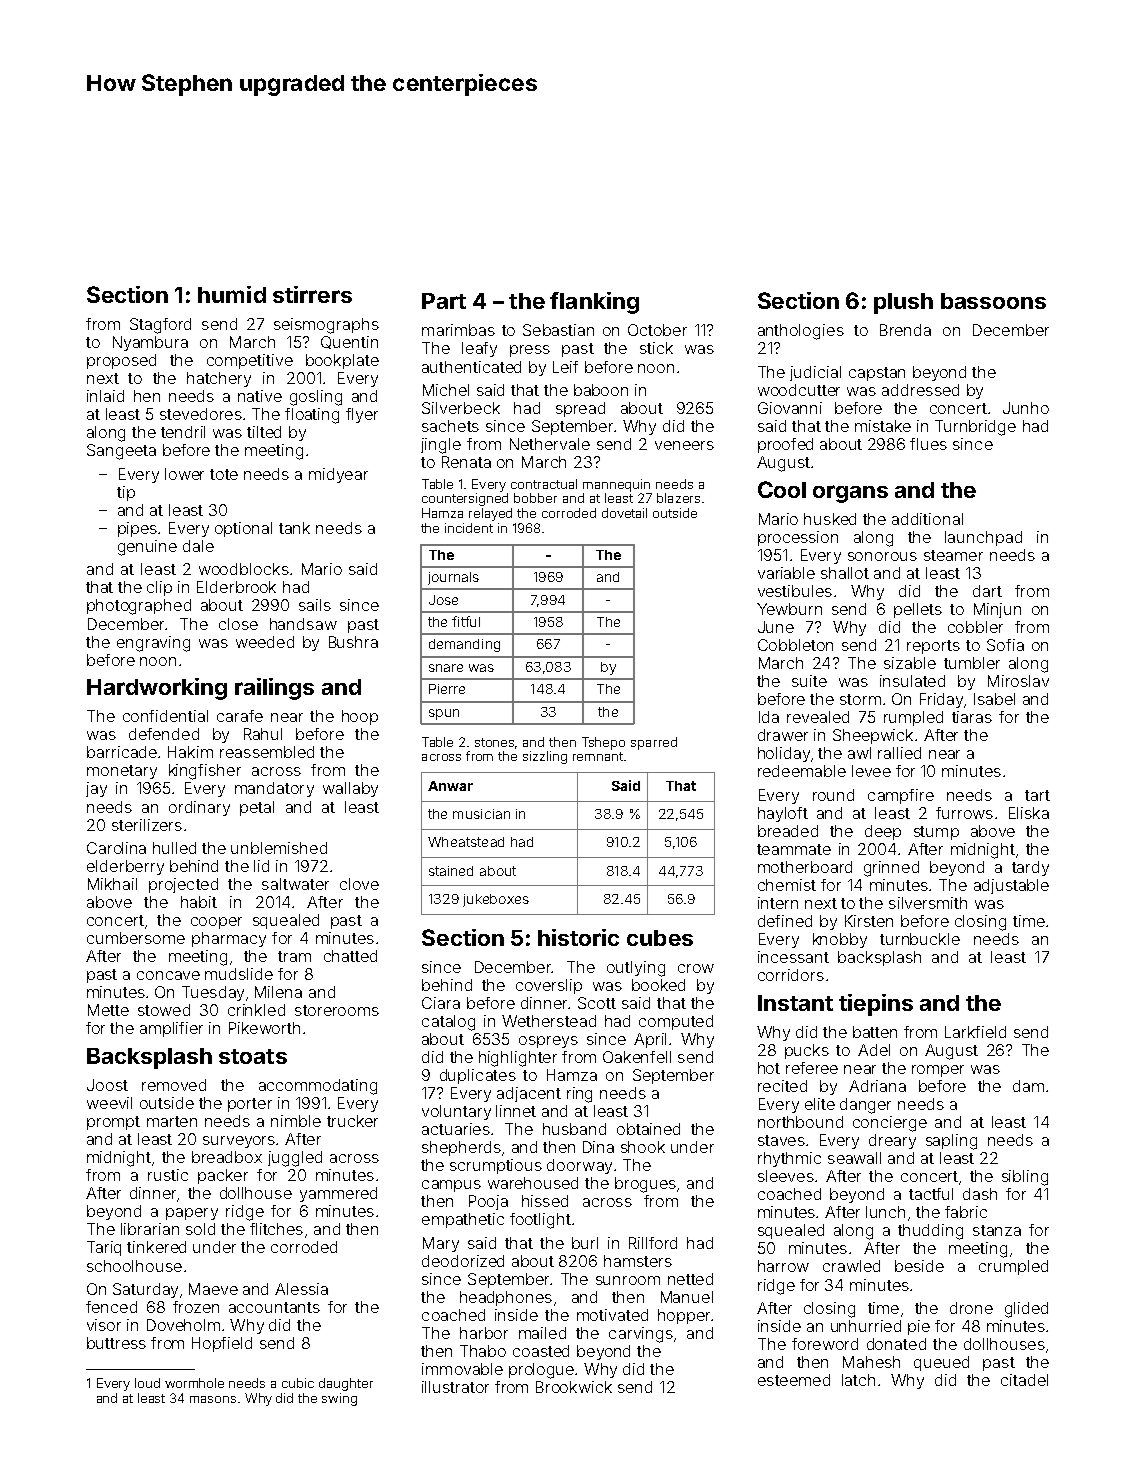 The height and width of the screenshot is (1471, 1136). Describe the element at coordinates (168, 1175) in the screenshot. I see `rustic` at that location.
